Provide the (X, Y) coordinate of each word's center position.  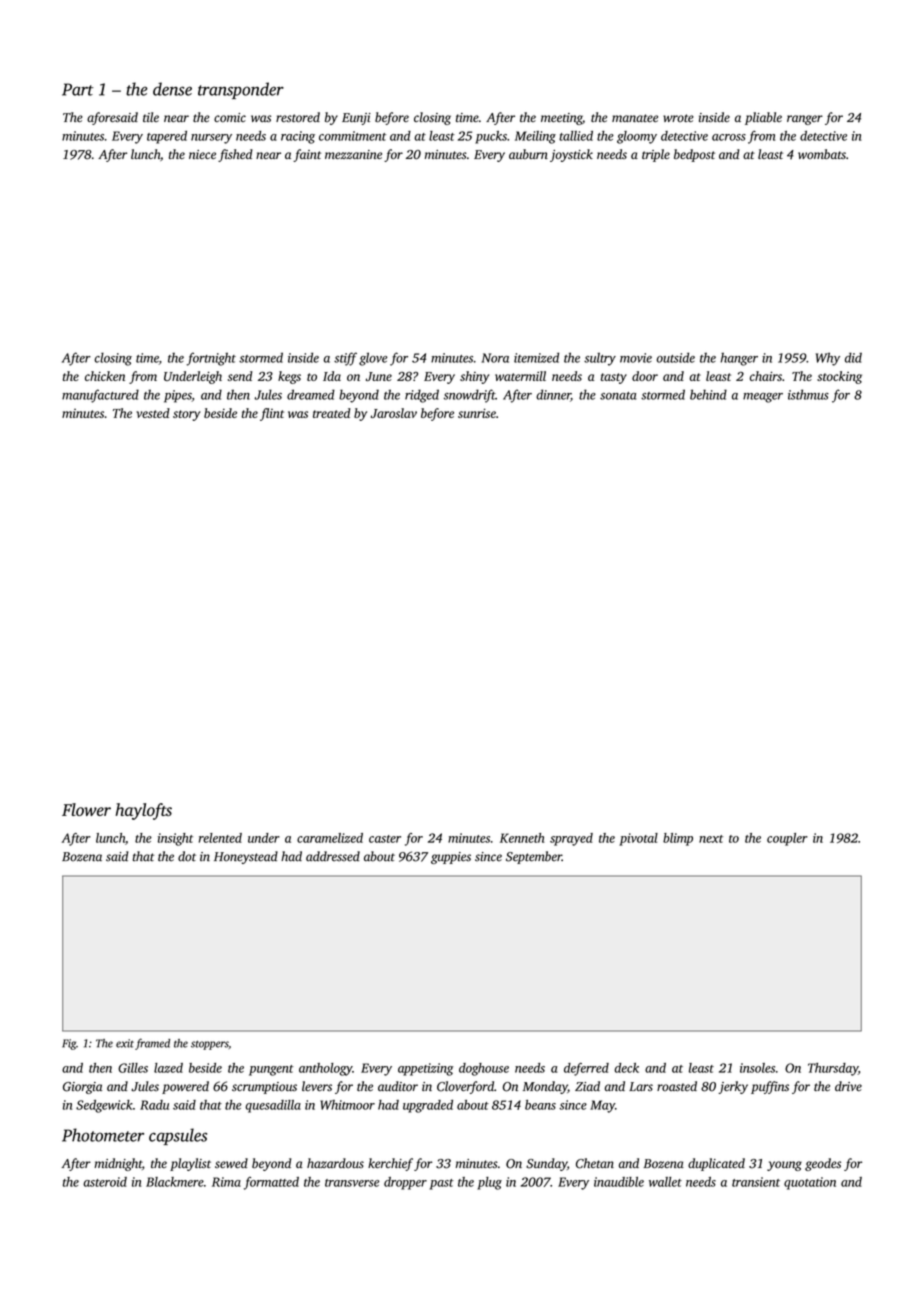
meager (763, 398)
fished (235, 155)
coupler (787, 839)
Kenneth (522, 838)
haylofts (144, 811)
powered (185, 1087)
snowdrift (469, 396)
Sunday (546, 1164)
